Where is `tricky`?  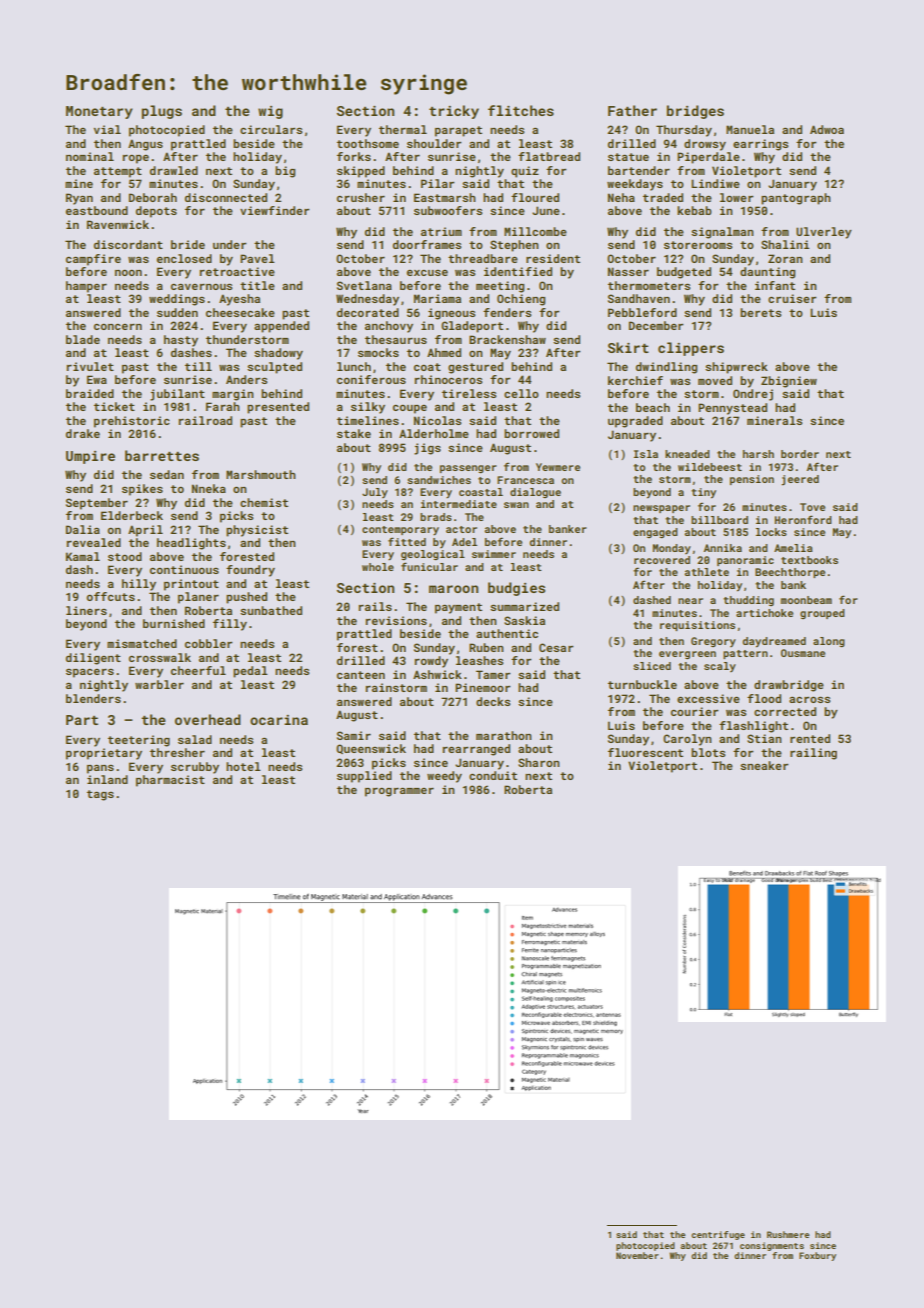 tricky is located at coordinates (454, 112).
